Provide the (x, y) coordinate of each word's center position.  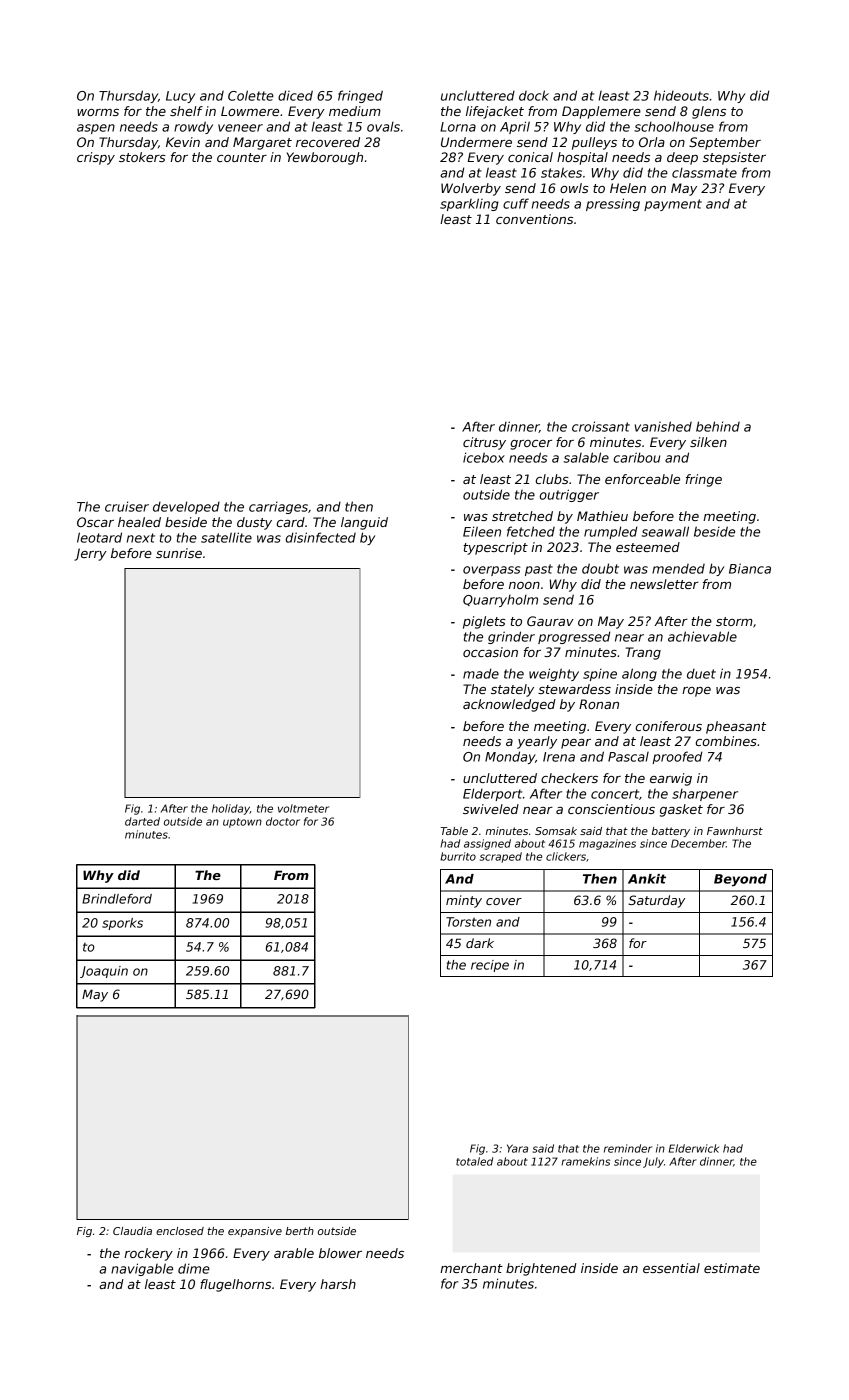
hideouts (681, 95)
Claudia (132, 1231)
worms (98, 112)
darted (142, 821)
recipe (490, 966)
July (653, 1162)
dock (534, 95)
